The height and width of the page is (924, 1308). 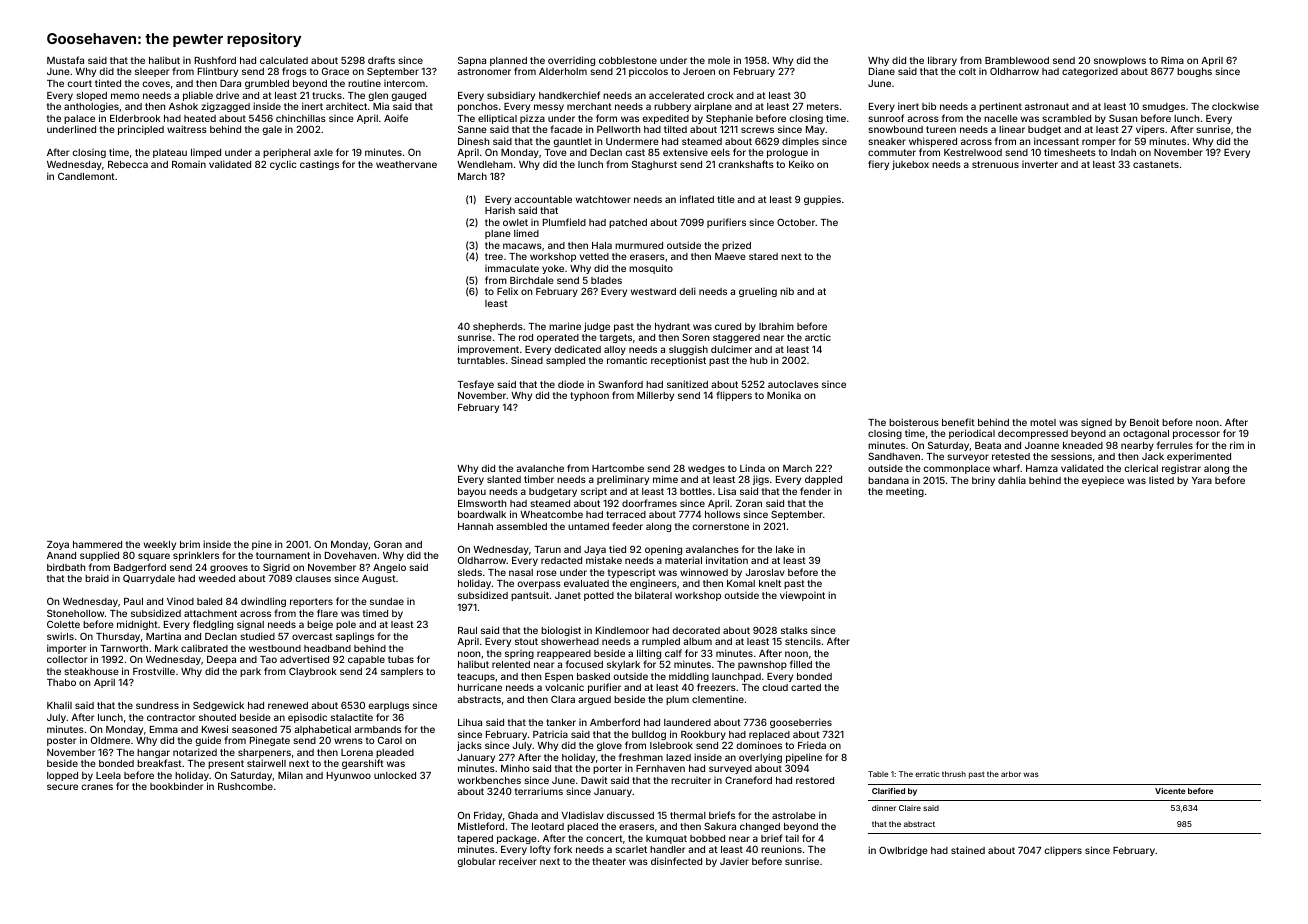 I want to click on Candlemont, so click(x=86, y=176).
